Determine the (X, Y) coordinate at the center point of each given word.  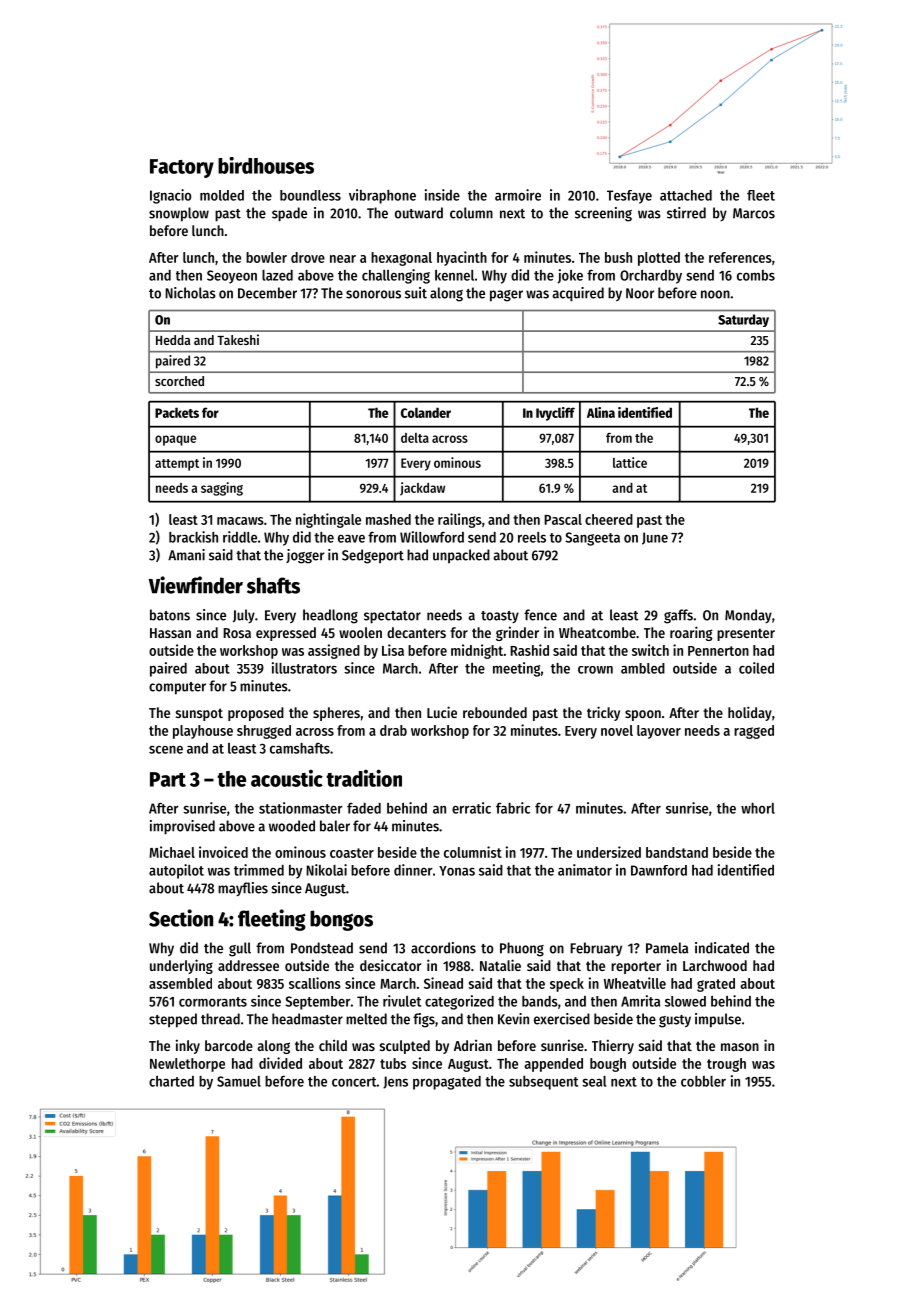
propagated (447, 1083)
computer (177, 688)
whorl (758, 808)
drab (393, 730)
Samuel (239, 1081)
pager (506, 296)
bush (618, 257)
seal (594, 1081)
